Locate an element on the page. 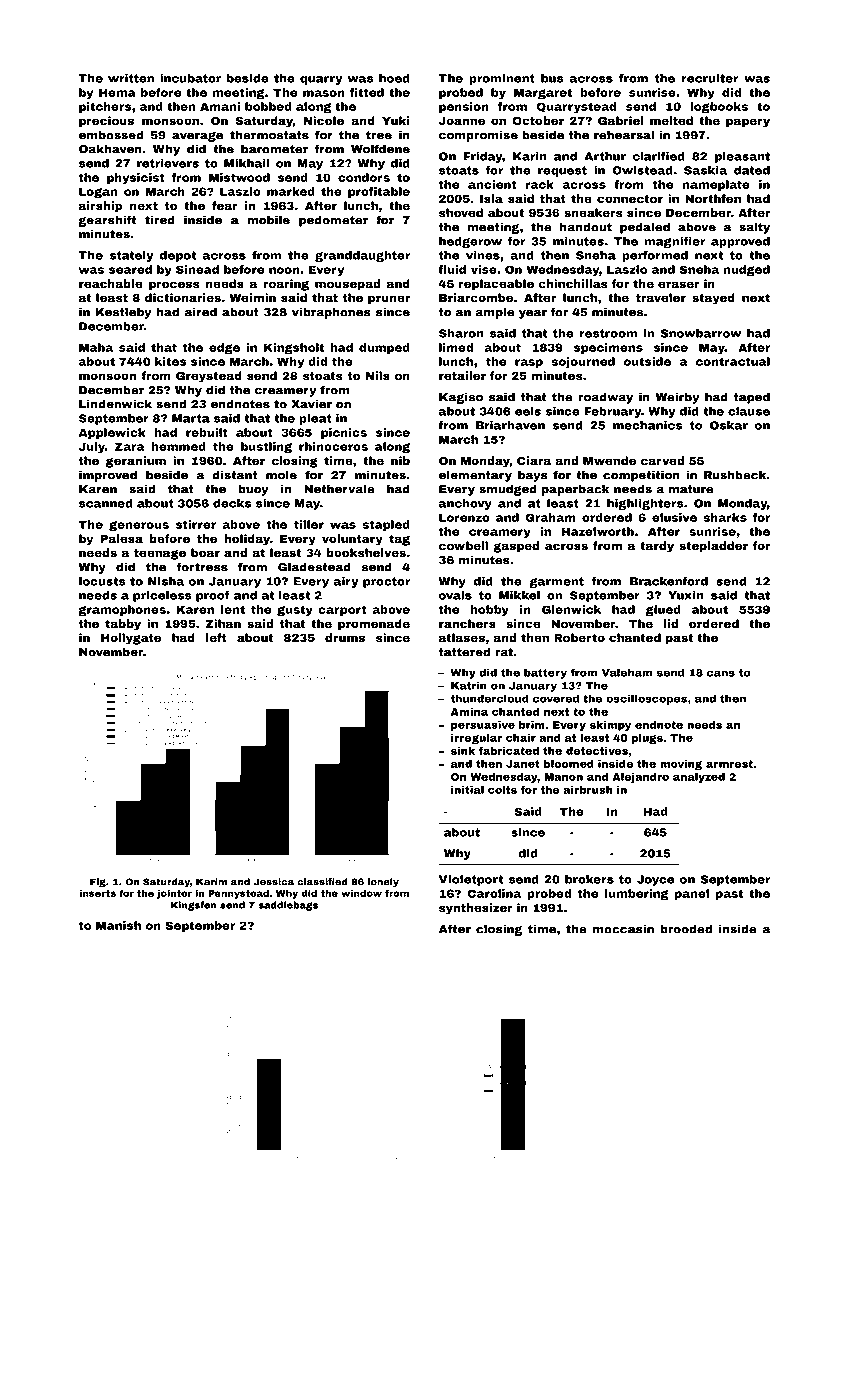  nib is located at coordinates (400, 460).
